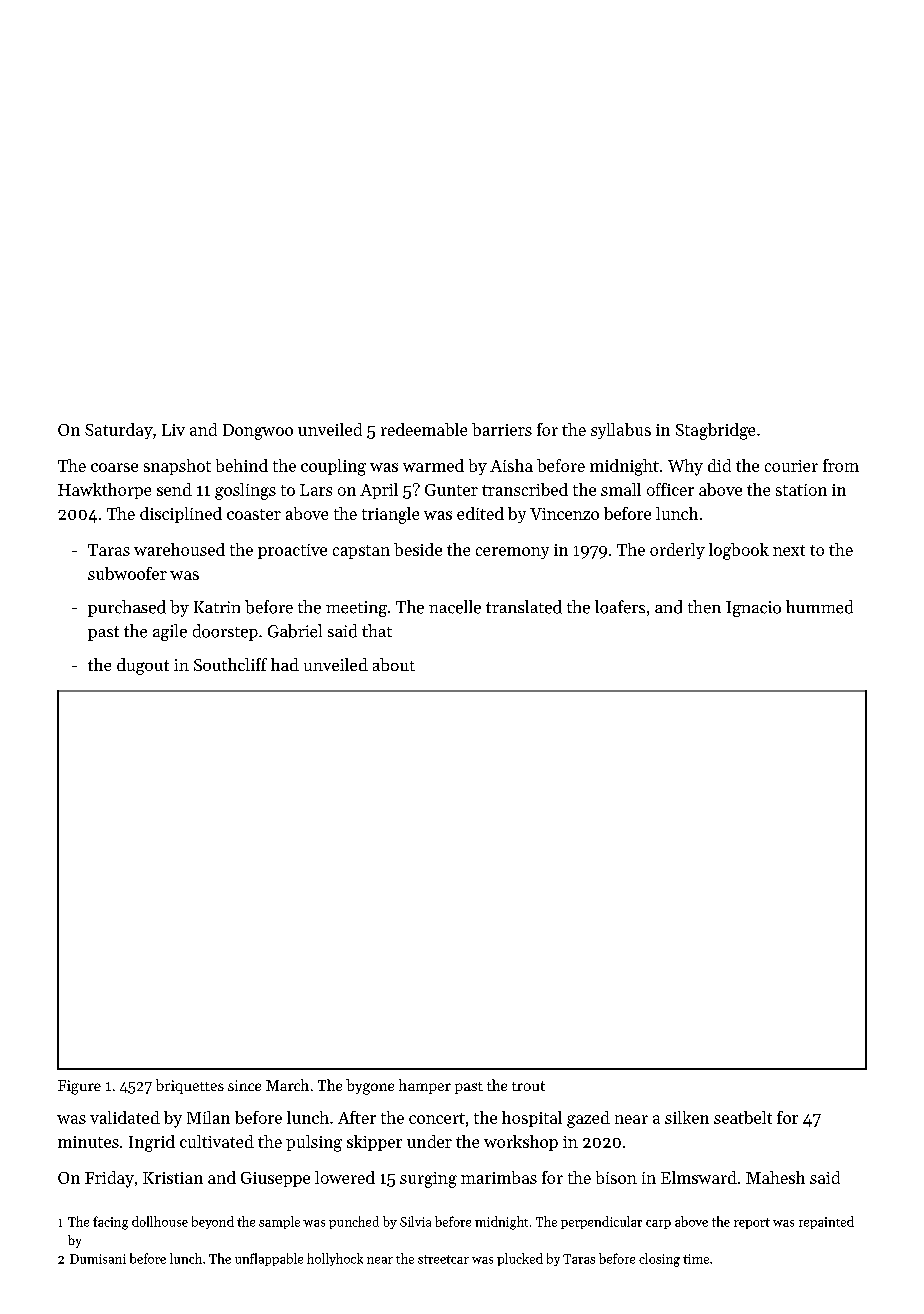 This document has height=1314, width=924. Describe the element at coordinates (687, 1117) in the document. I see `silken` at that location.
